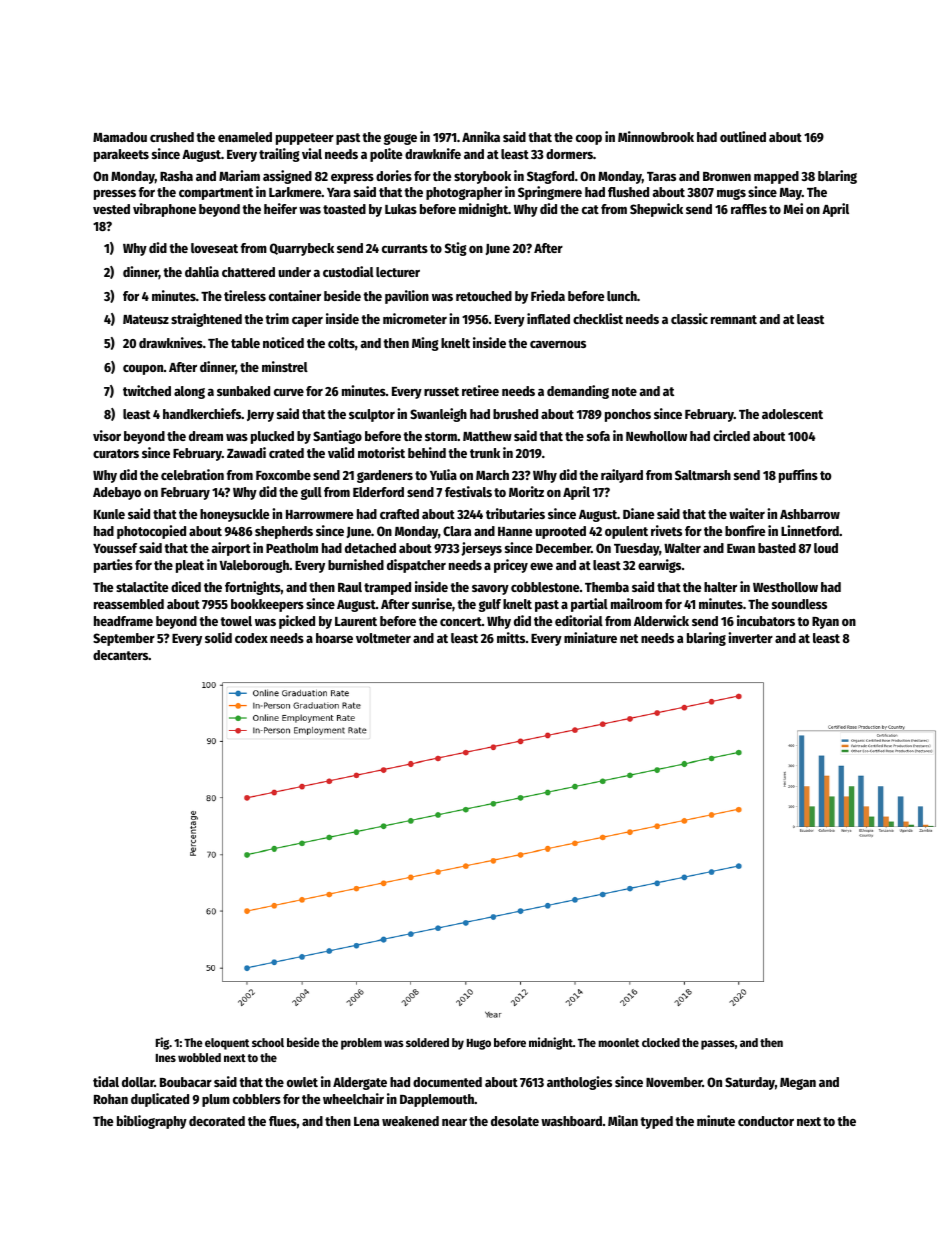 This screenshot has width=952, height=1233. Describe the element at coordinates (192, 474) in the screenshot. I see `celebration` at that location.
